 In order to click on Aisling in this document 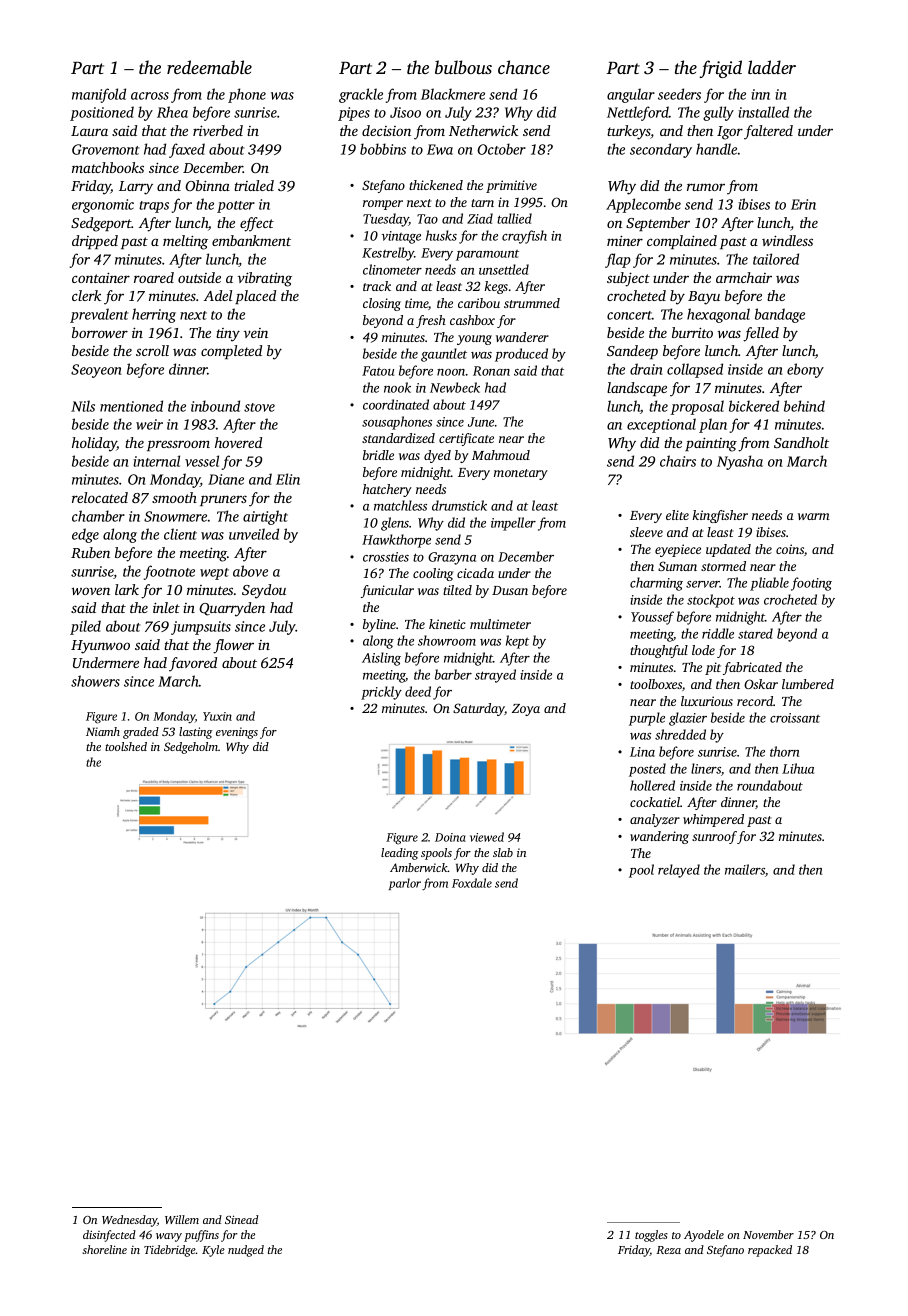, I will do `click(381, 659)`.
